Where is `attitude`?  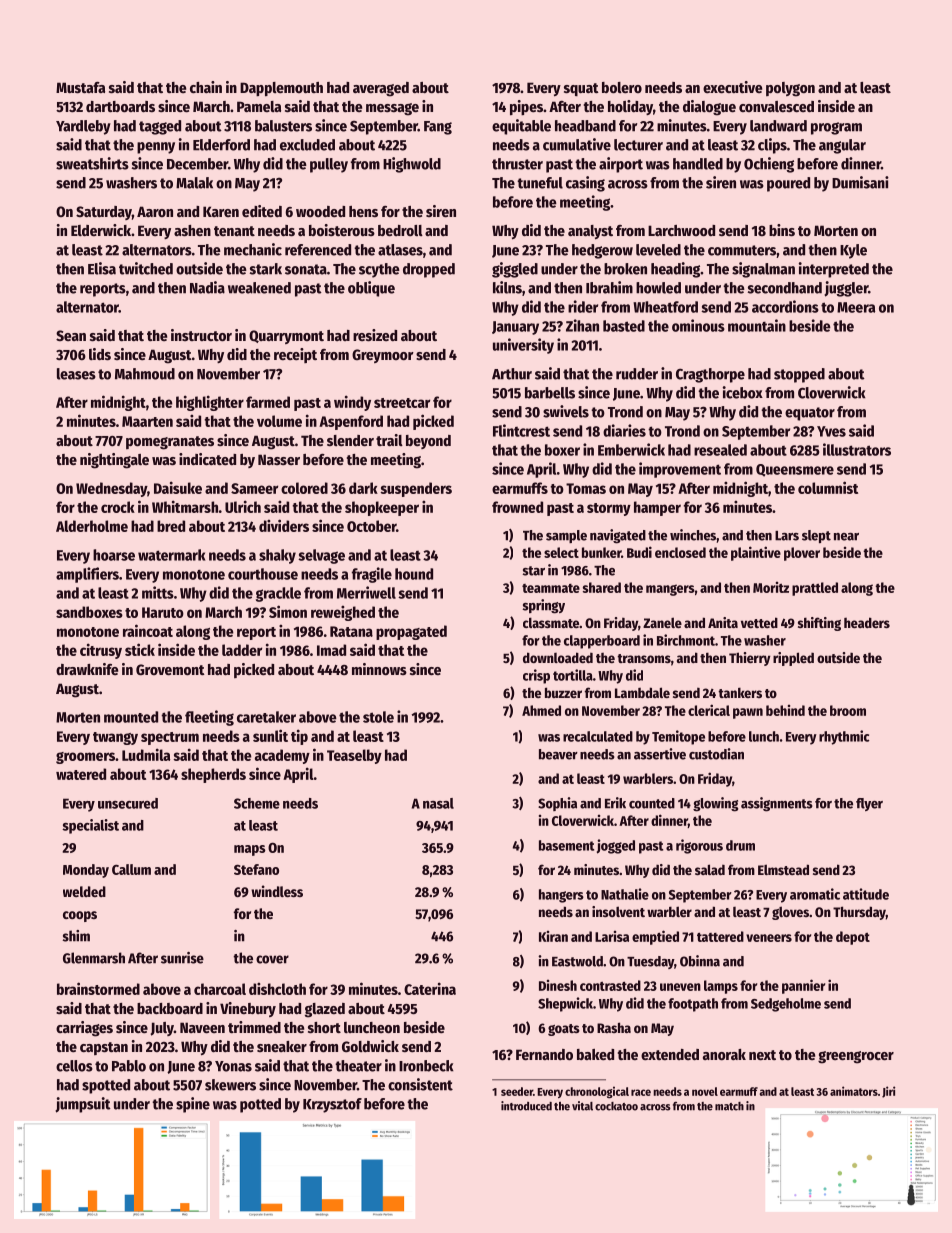
attitude is located at coordinates (866, 894).
